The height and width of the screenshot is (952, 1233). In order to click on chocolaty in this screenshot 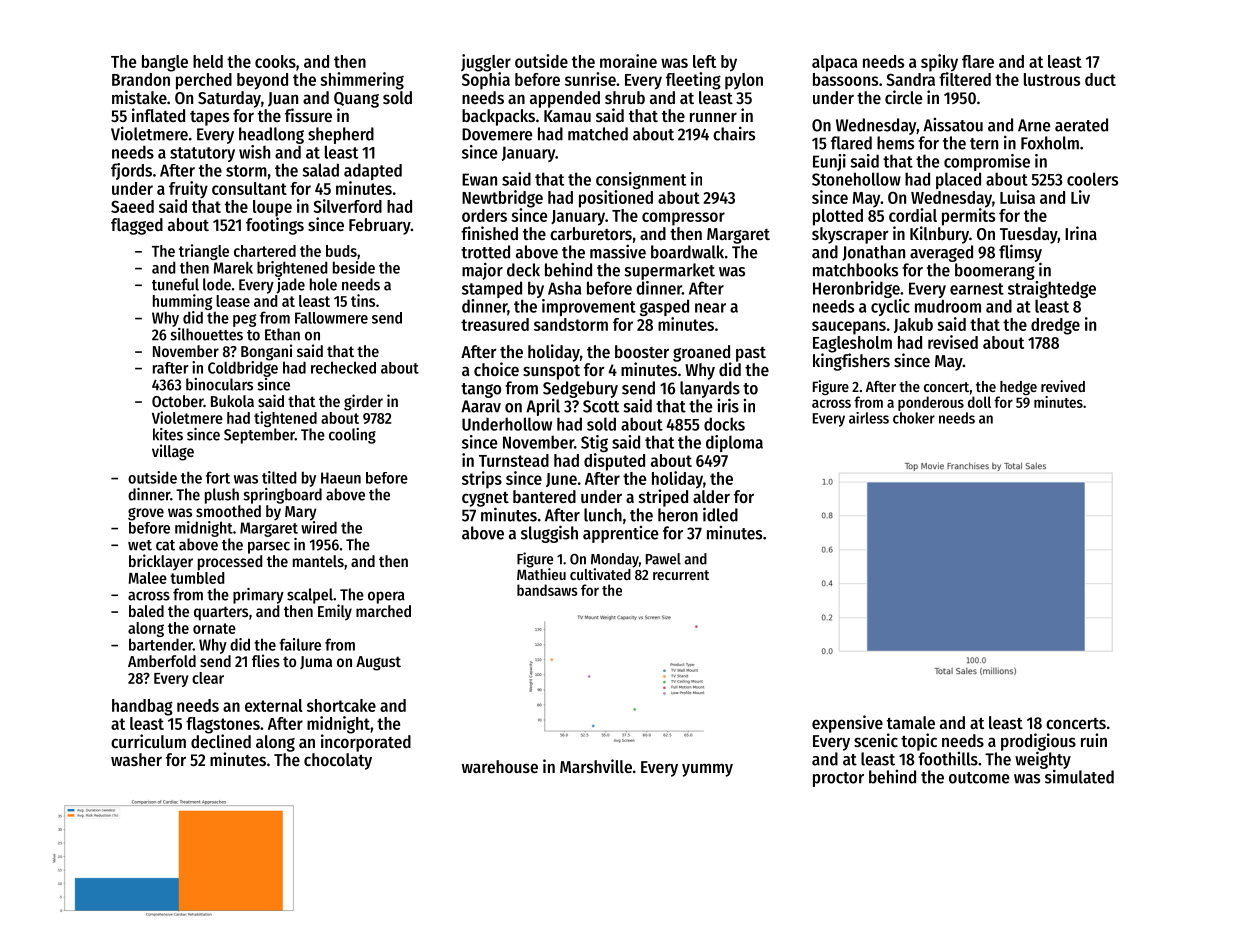, I will do `click(338, 761)`.
